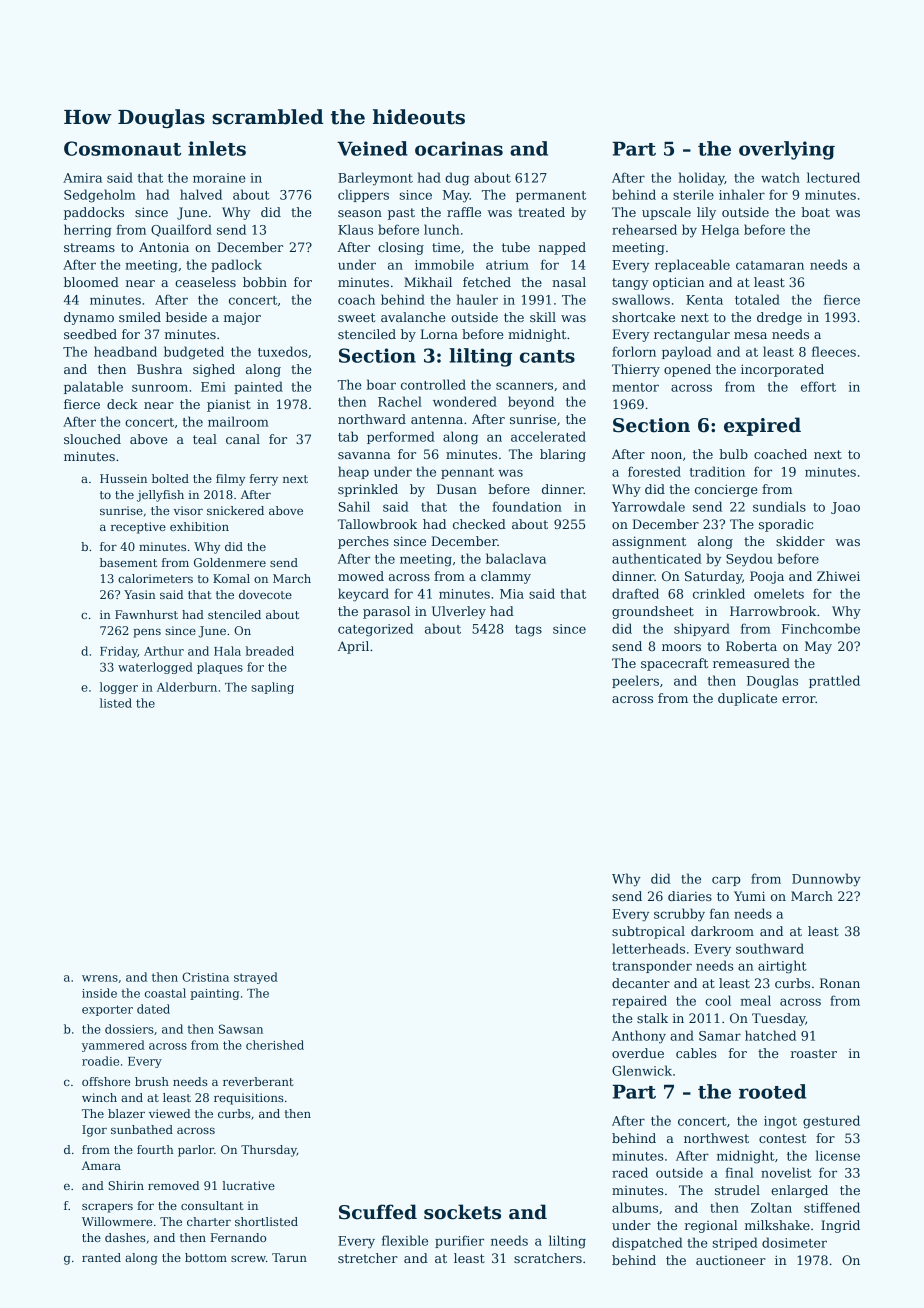 The width and height of the screenshot is (924, 1308). I want to click on scanners, so click(524, 386).
